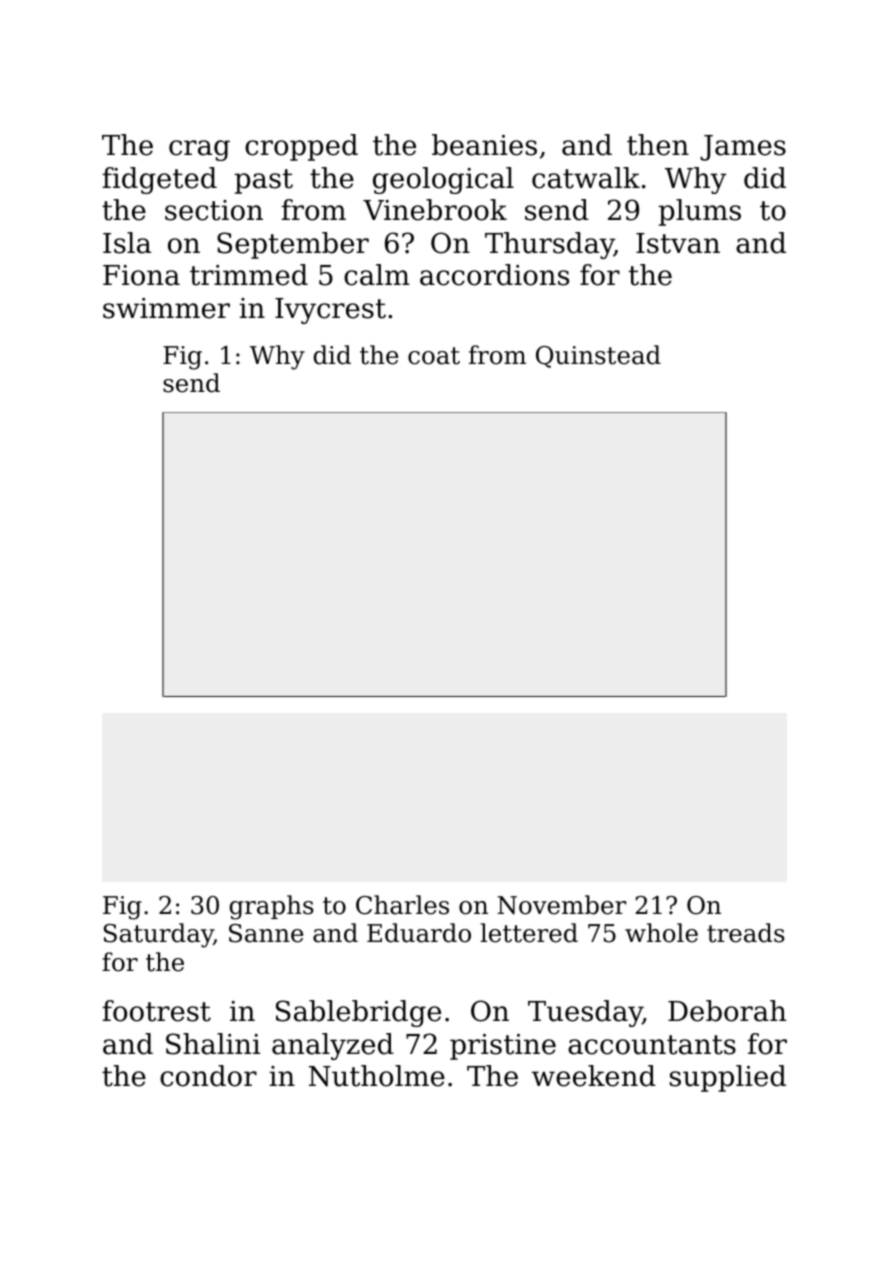 The image size is (889, 1261). Describe the element at coordinates (213, 1044) in the screenshot. I see `Shalini` at that location.
